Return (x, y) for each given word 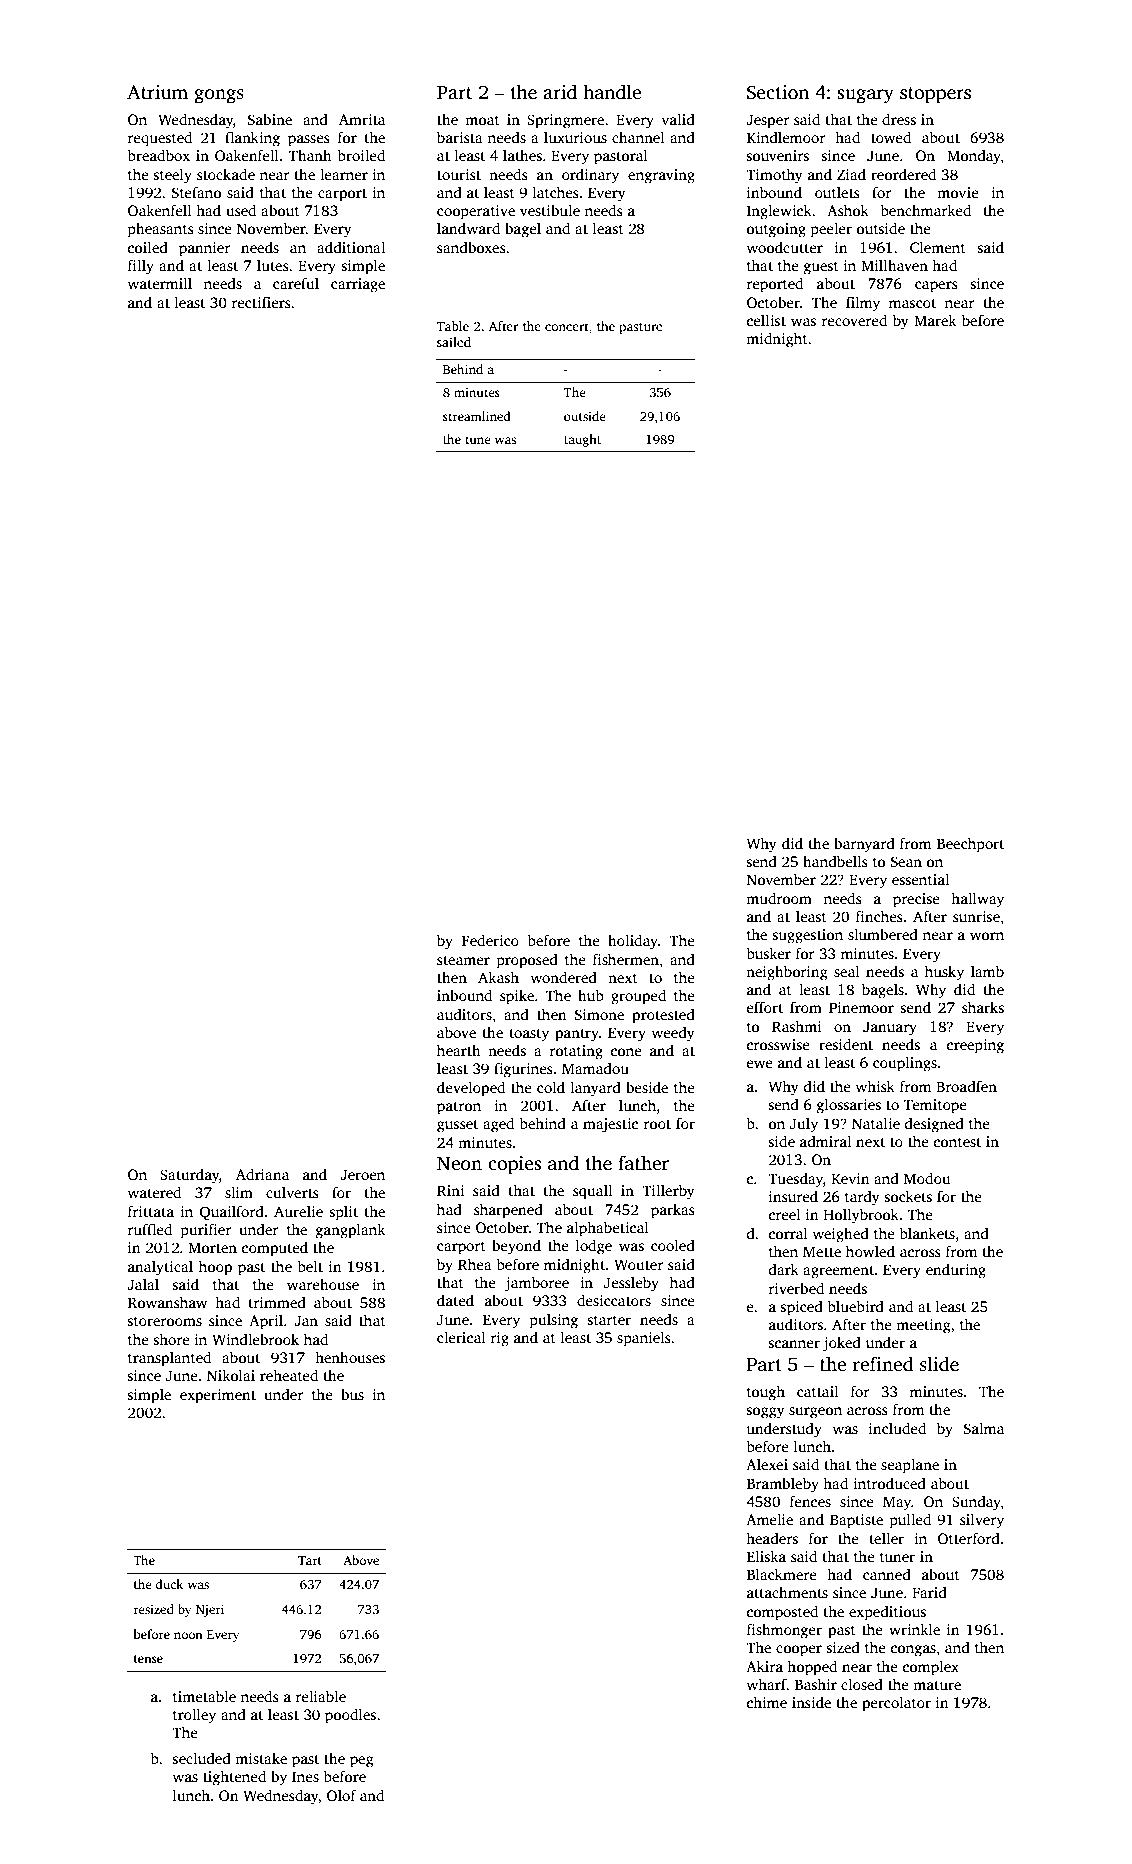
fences (810, 1501)
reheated (289, 1375)
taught (582, 440)
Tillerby (668, 1192)
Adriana (262, 1174)
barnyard (864, 845)
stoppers (935, 95)
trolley (194, 1716)
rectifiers (261, 302)
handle (612, 92)
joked (842, 1344)
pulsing (554, 1321)
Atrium (157, 92)
